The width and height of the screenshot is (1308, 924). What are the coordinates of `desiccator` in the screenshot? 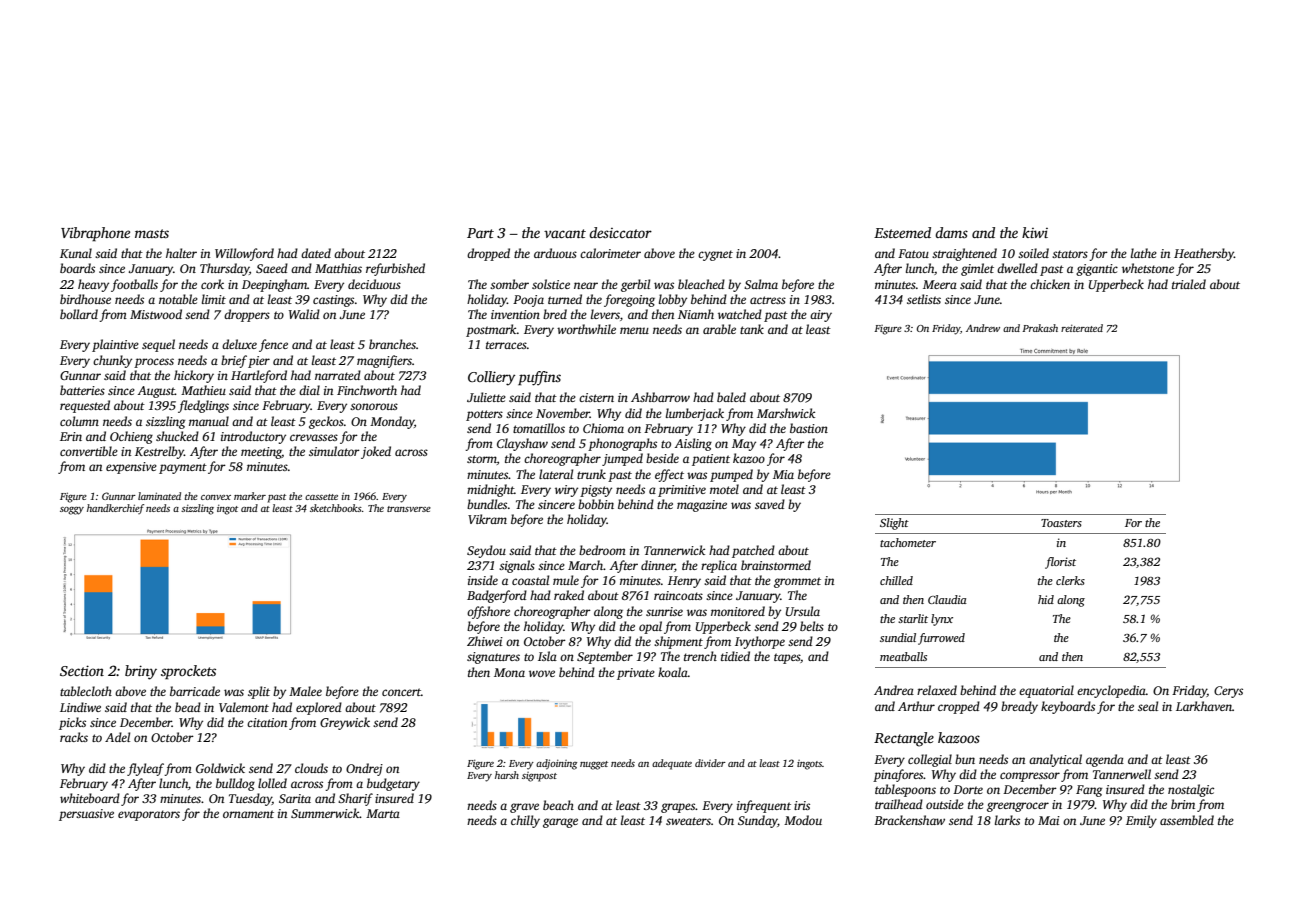 It's located at (620, 232).
